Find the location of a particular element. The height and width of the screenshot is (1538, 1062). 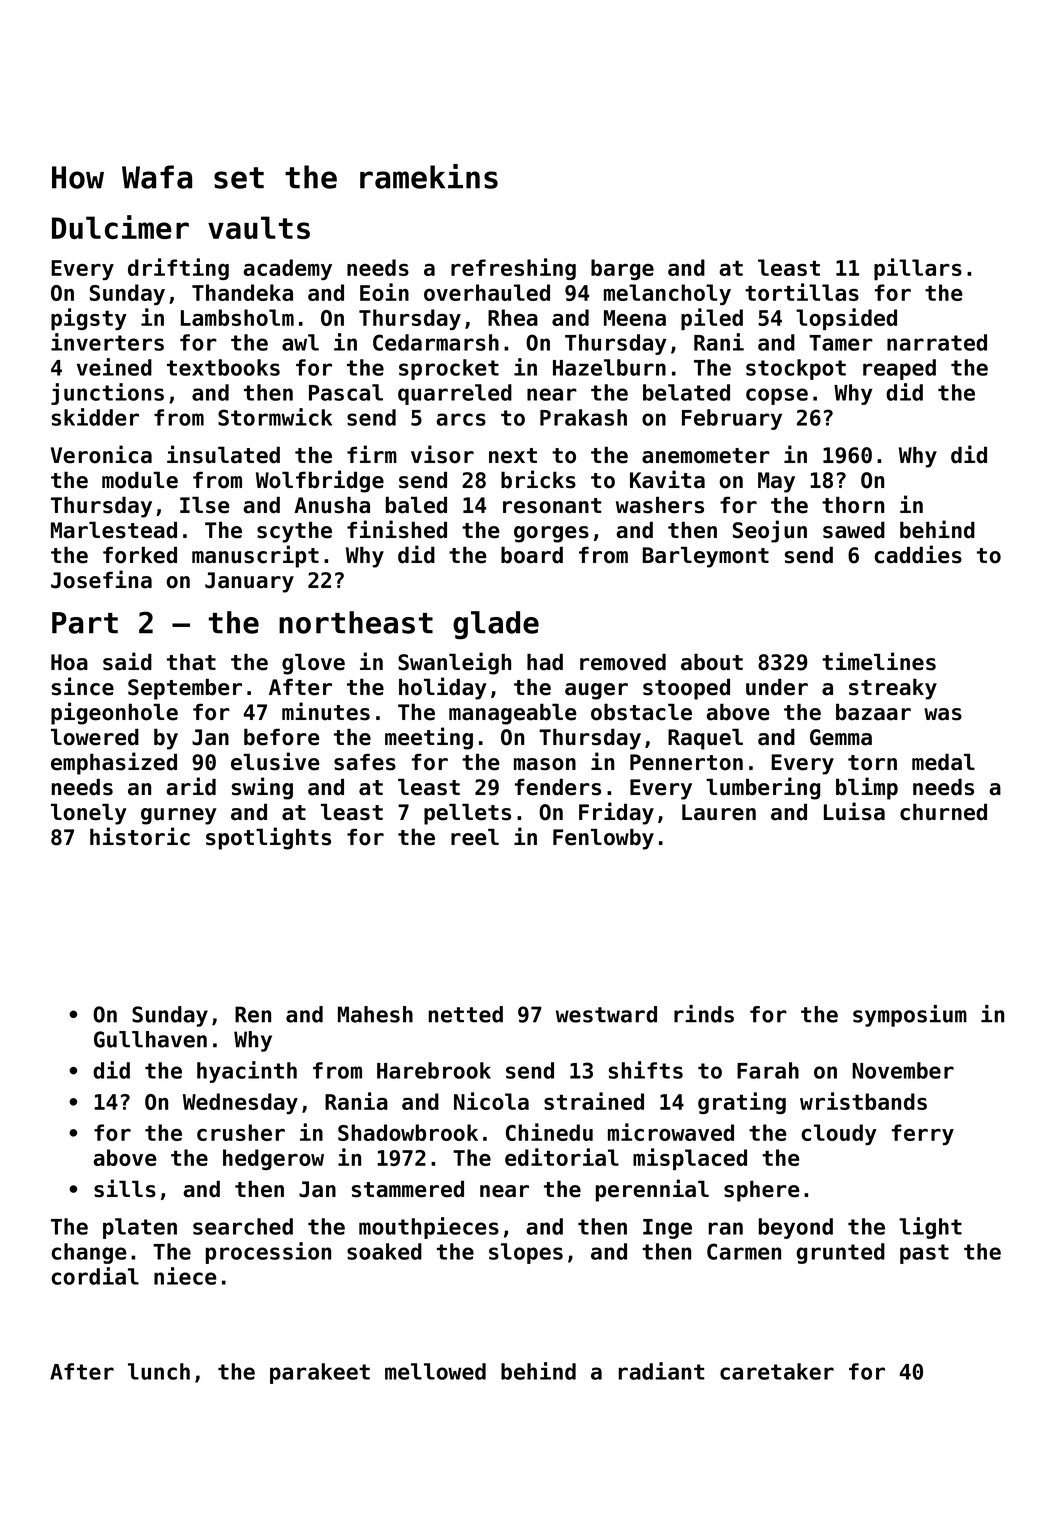

parakeet is located at coordinates (320, 1373).
